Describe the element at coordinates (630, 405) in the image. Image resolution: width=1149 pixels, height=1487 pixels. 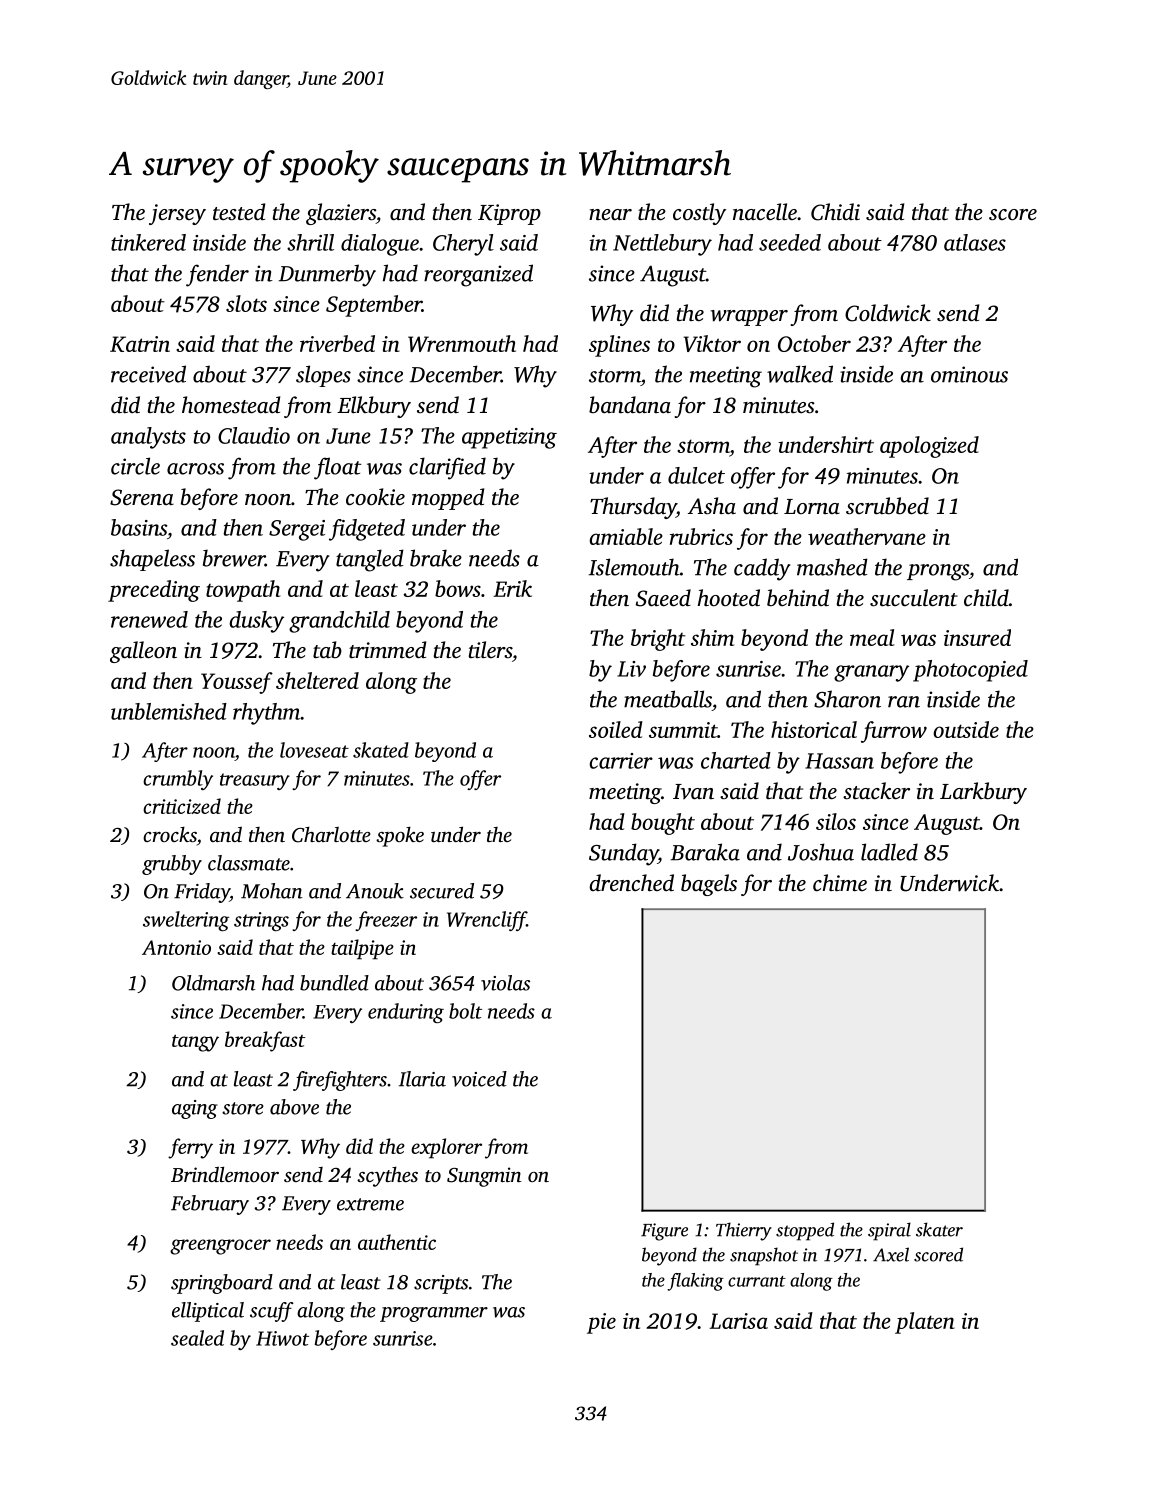
I see `bandana` at that location.
